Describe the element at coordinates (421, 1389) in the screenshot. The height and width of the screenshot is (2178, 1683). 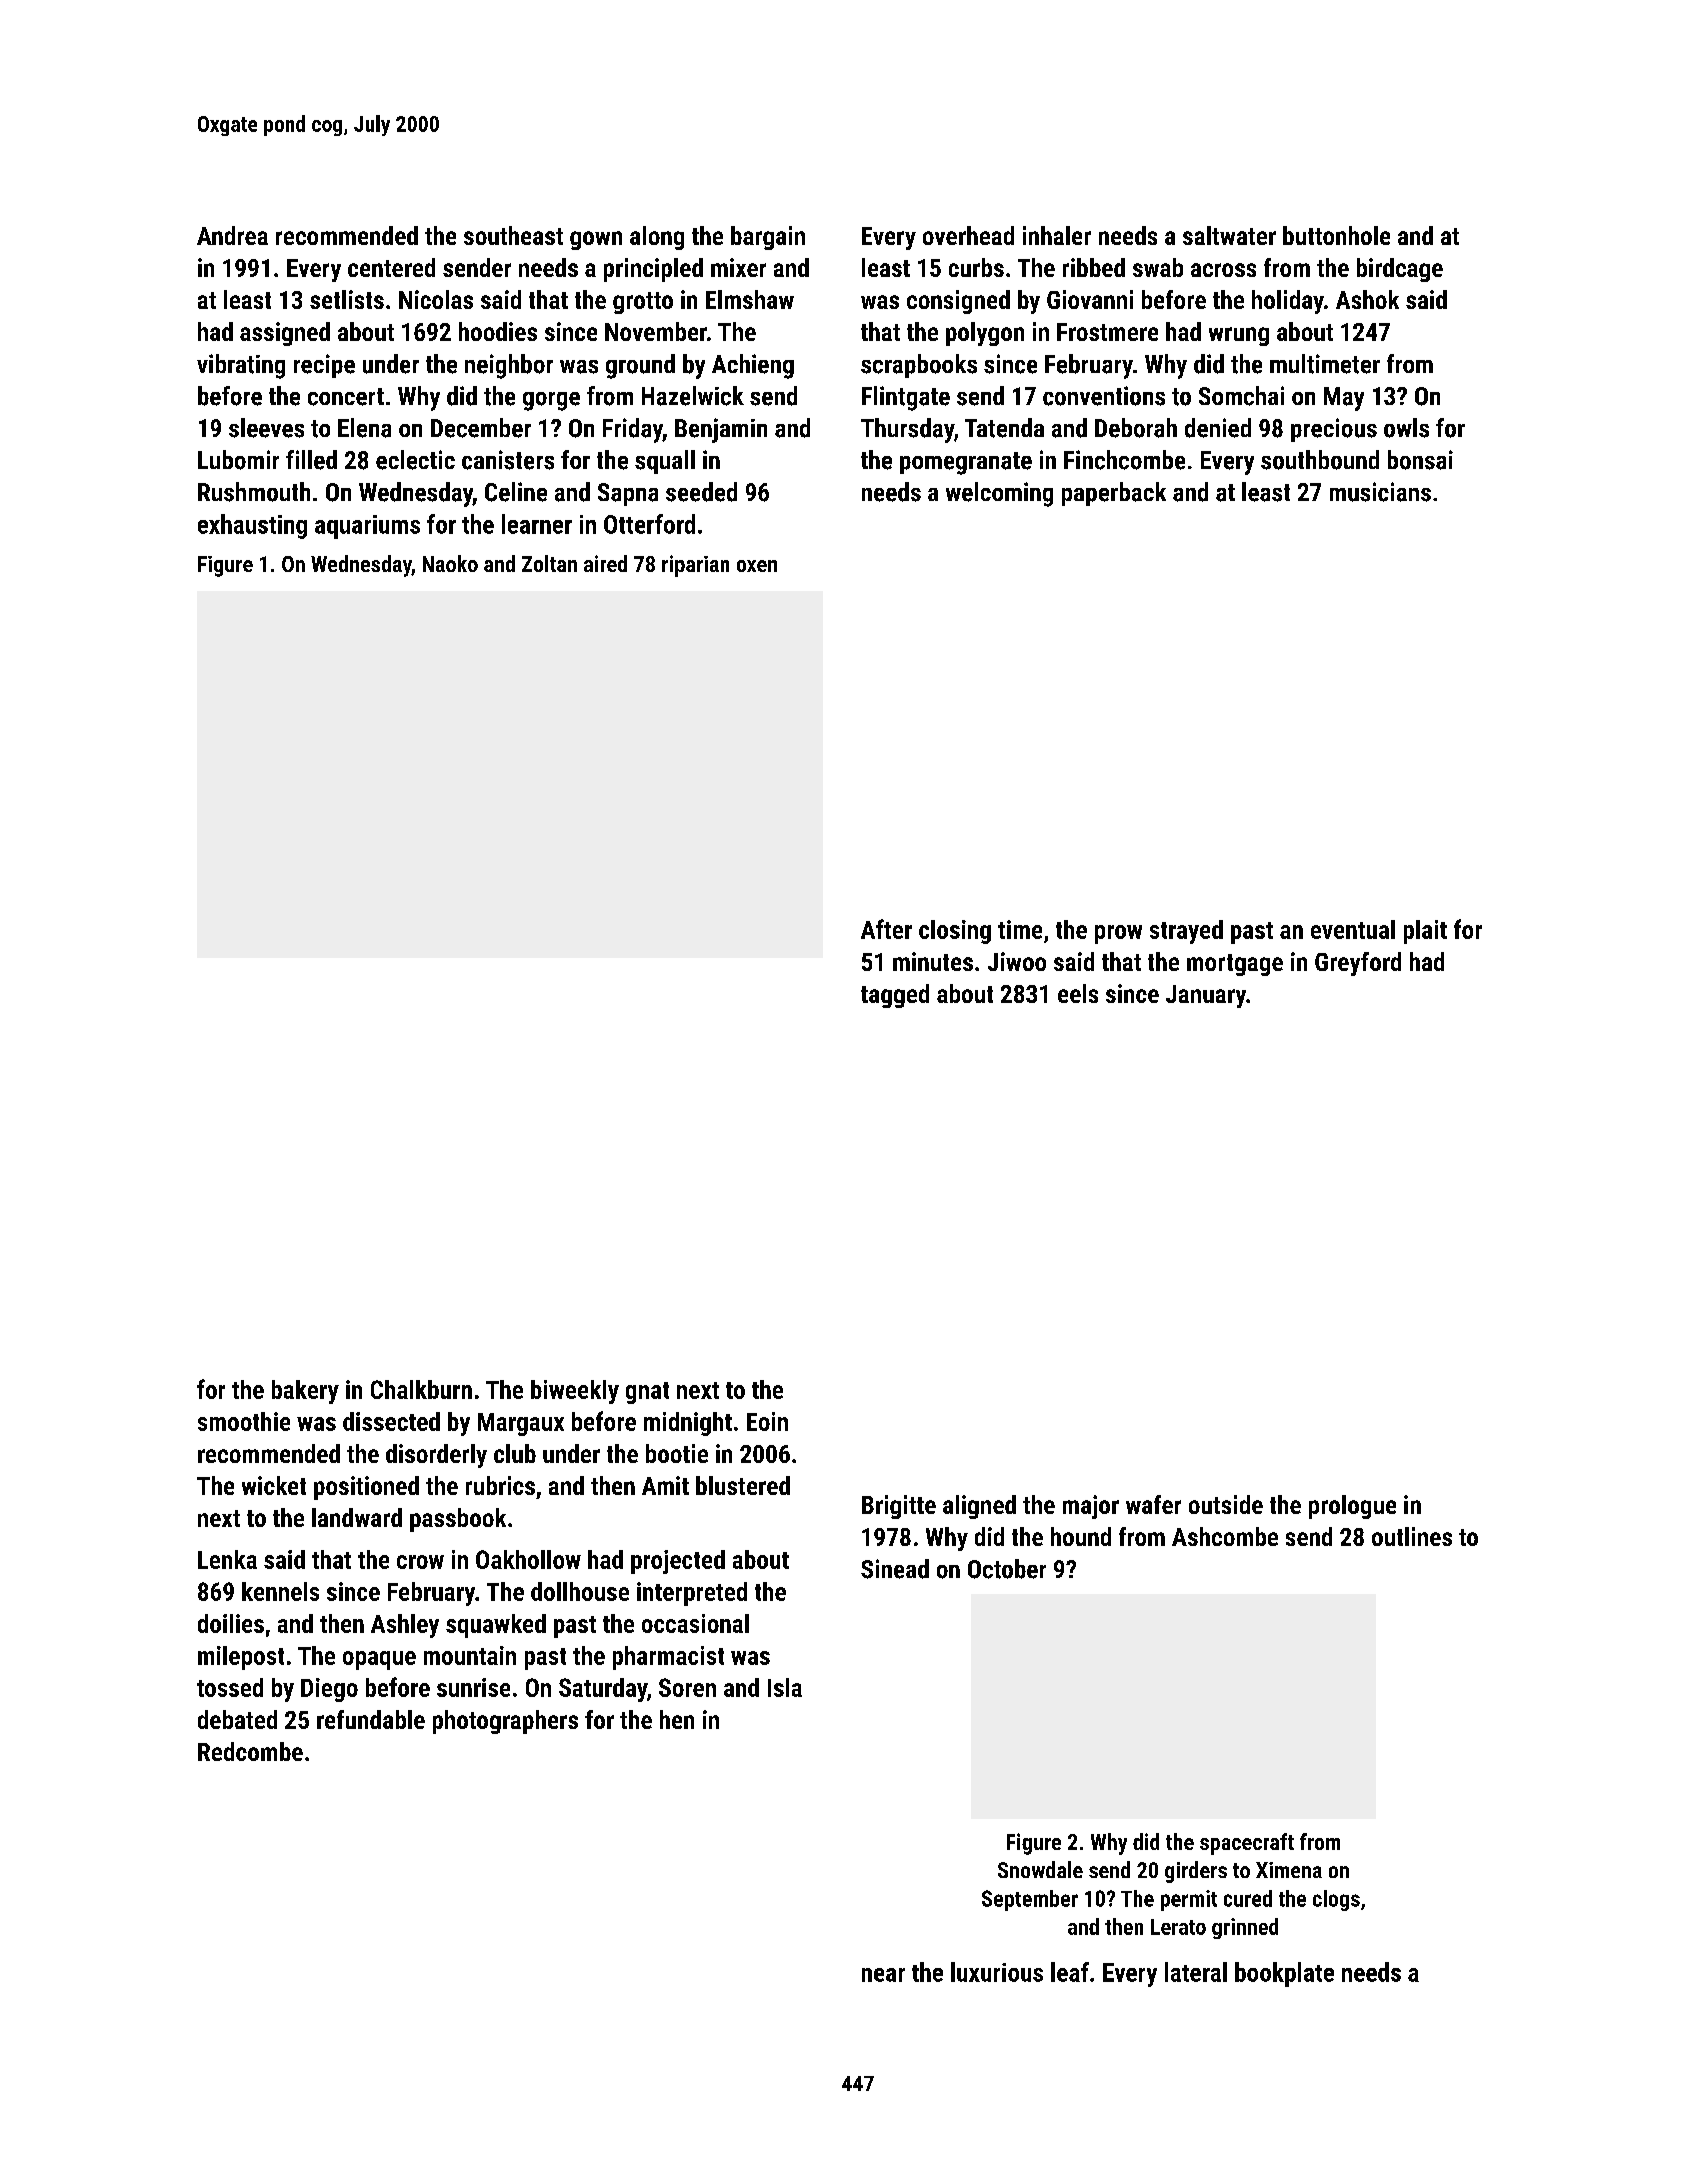
I see `Chalkburn` at that location.
